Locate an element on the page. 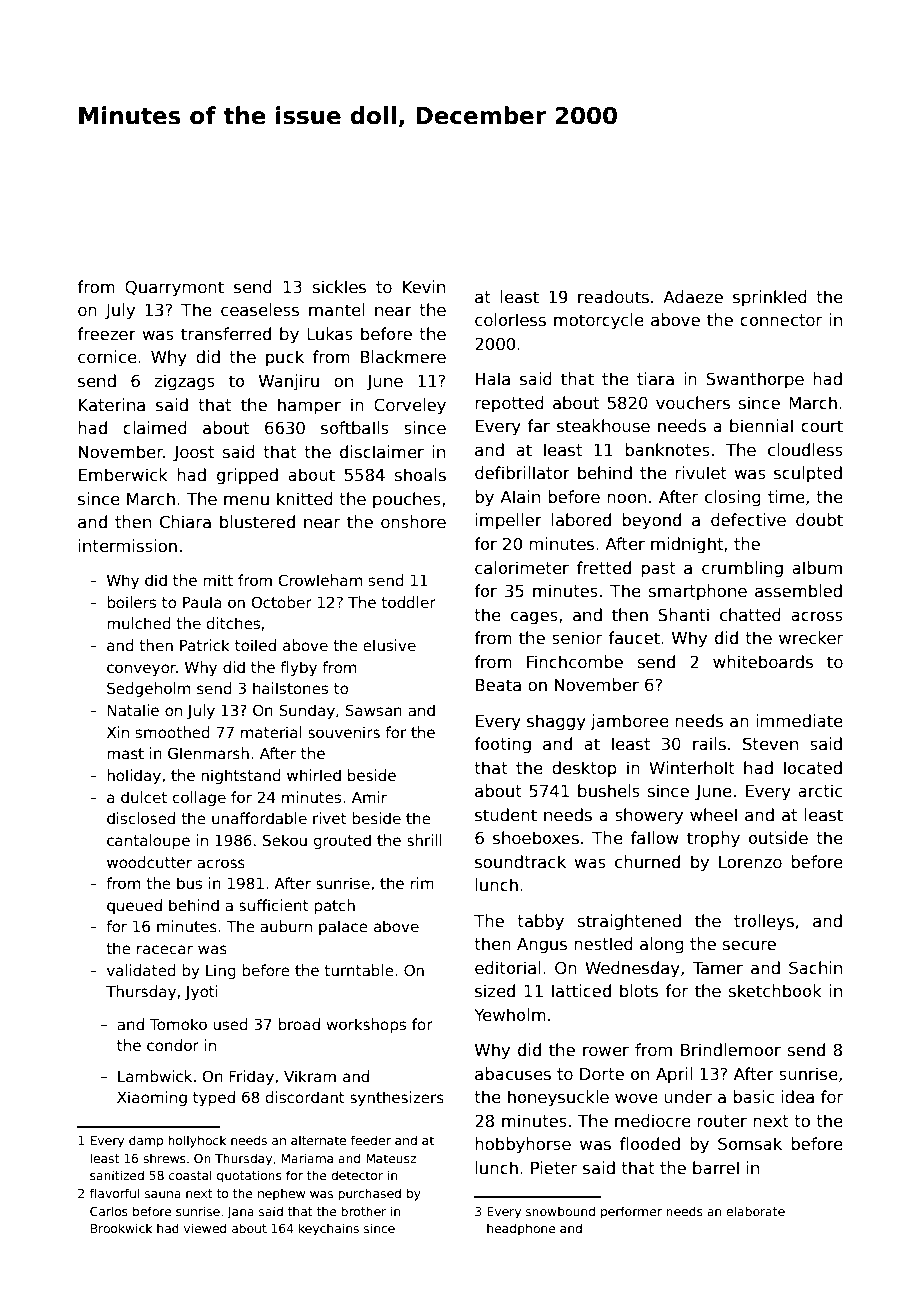 The height and width of the page is (1307, 921). sanitized is located at coordinates (117, 1175).
